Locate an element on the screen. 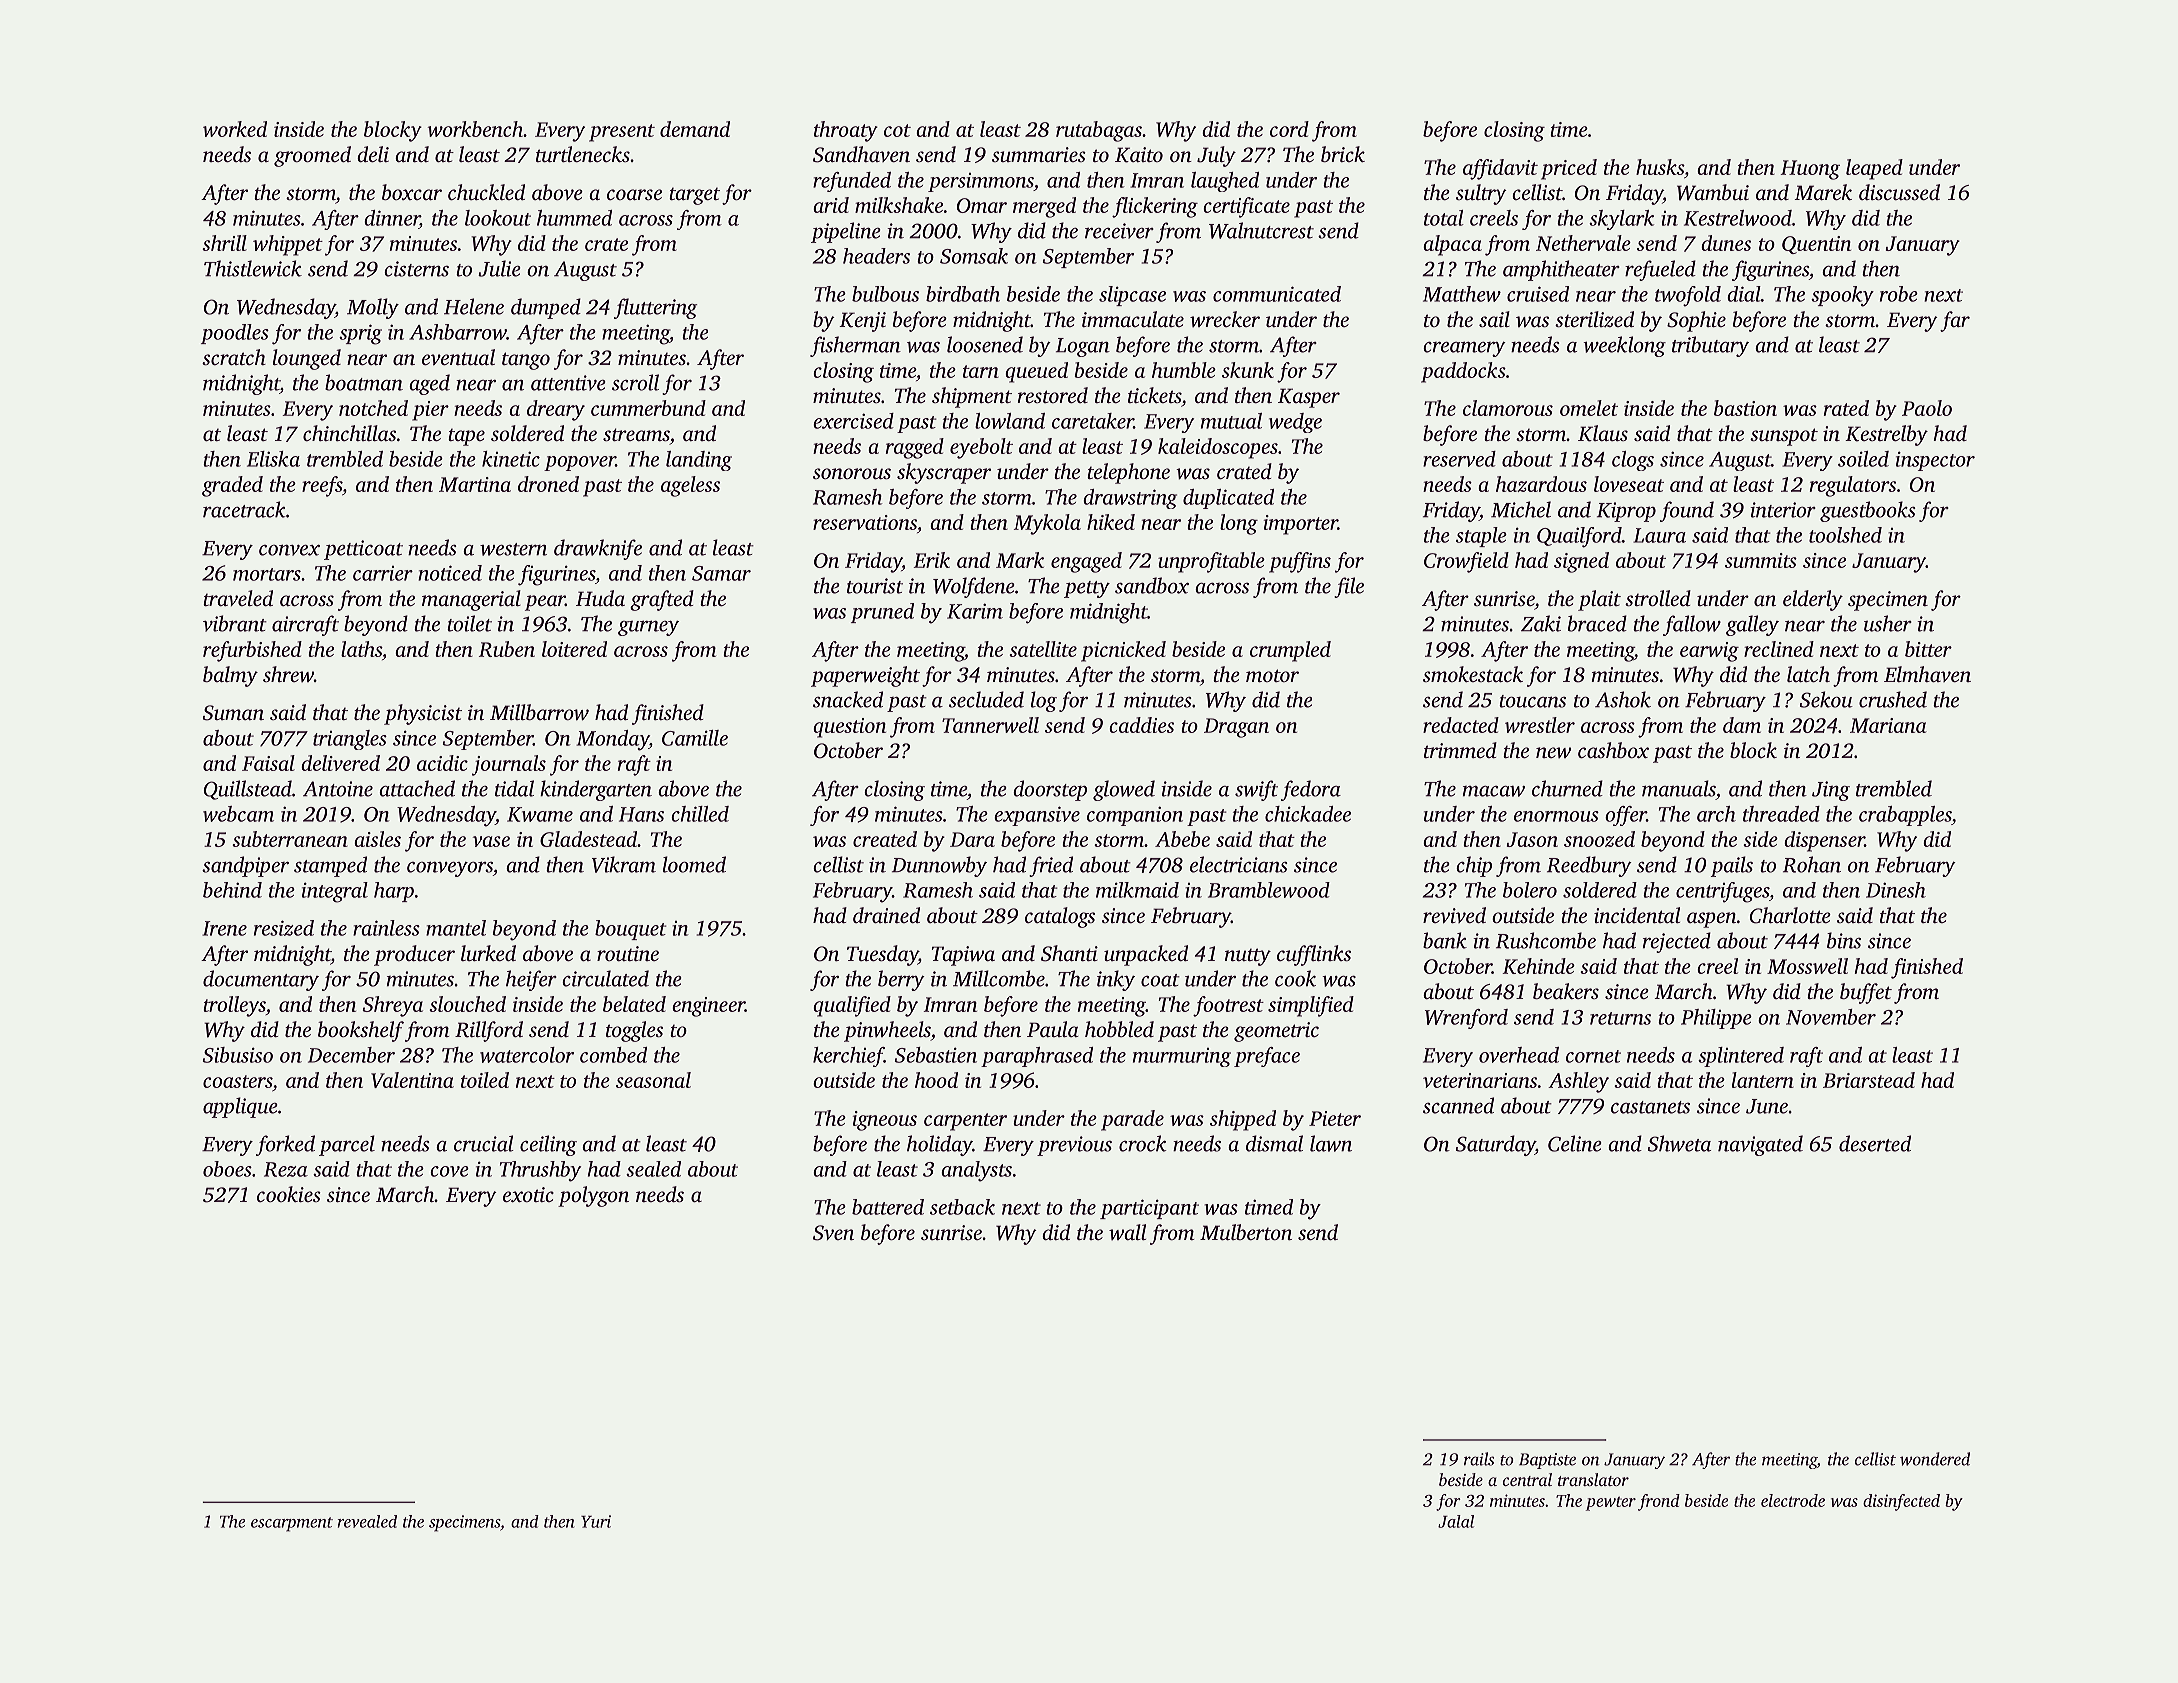  Yuri is located at coordinates (596, 1521).
